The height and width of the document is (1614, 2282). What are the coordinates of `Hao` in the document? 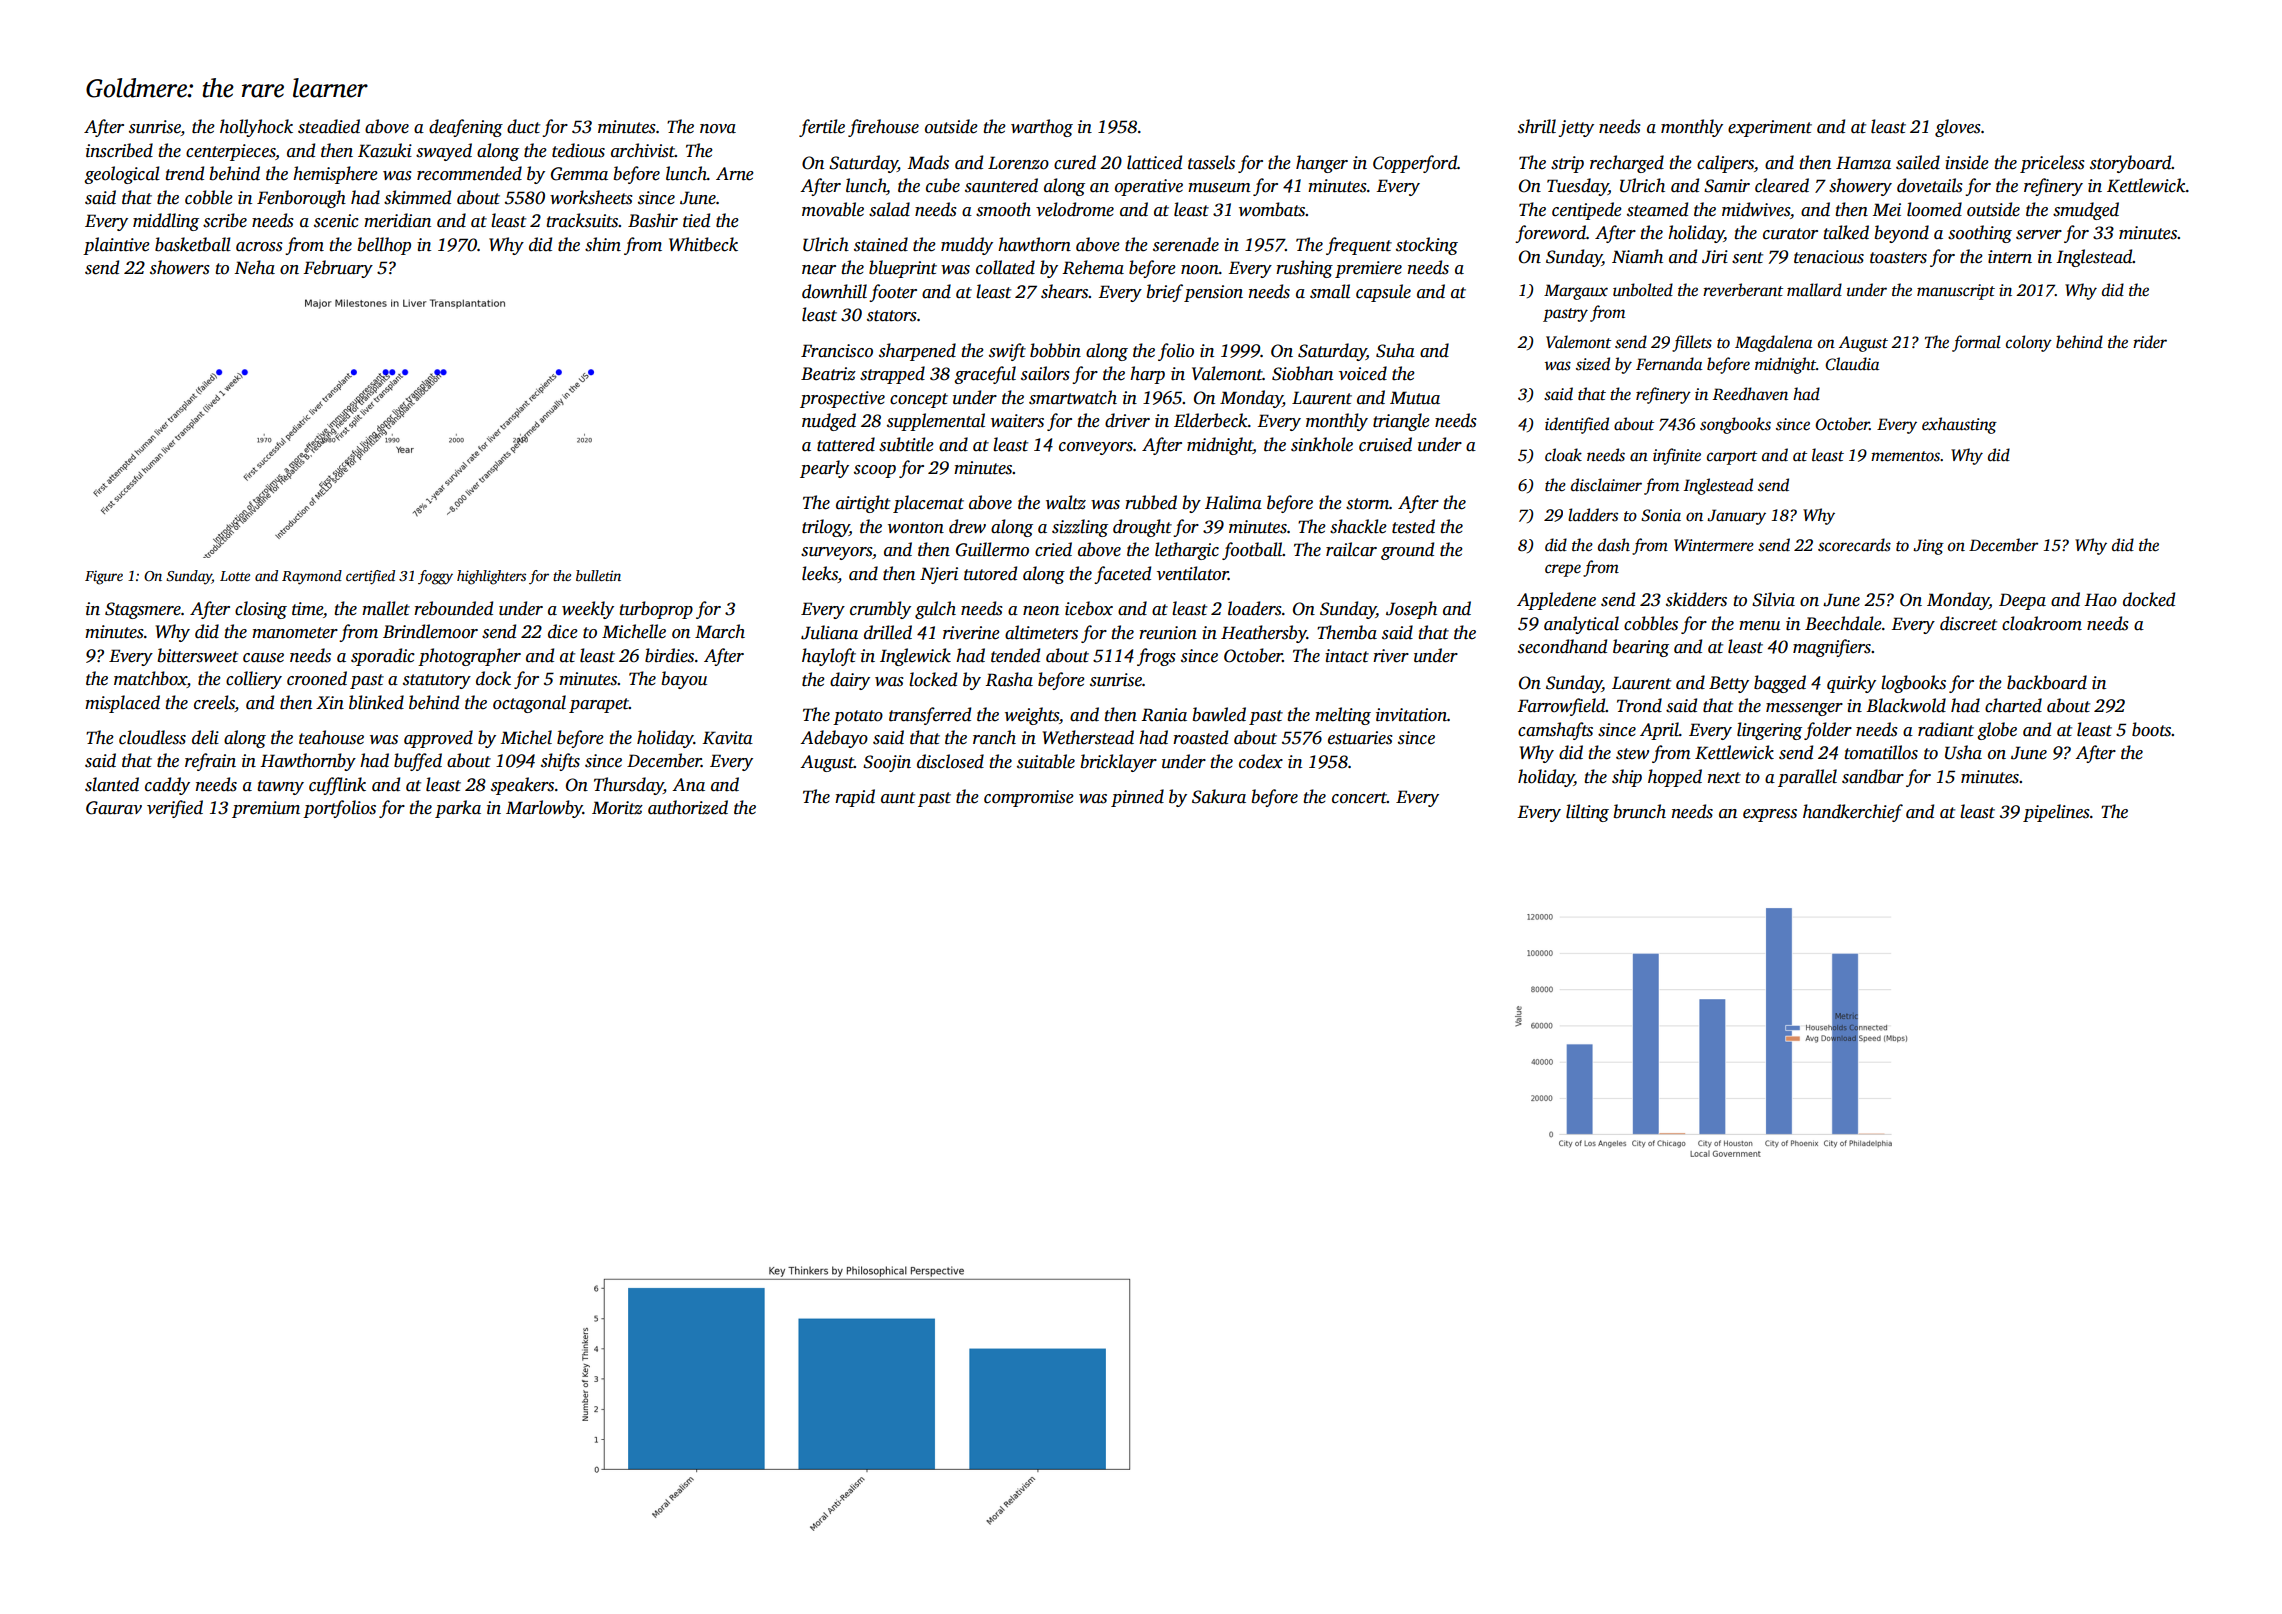 It's located at (2100, 600).
